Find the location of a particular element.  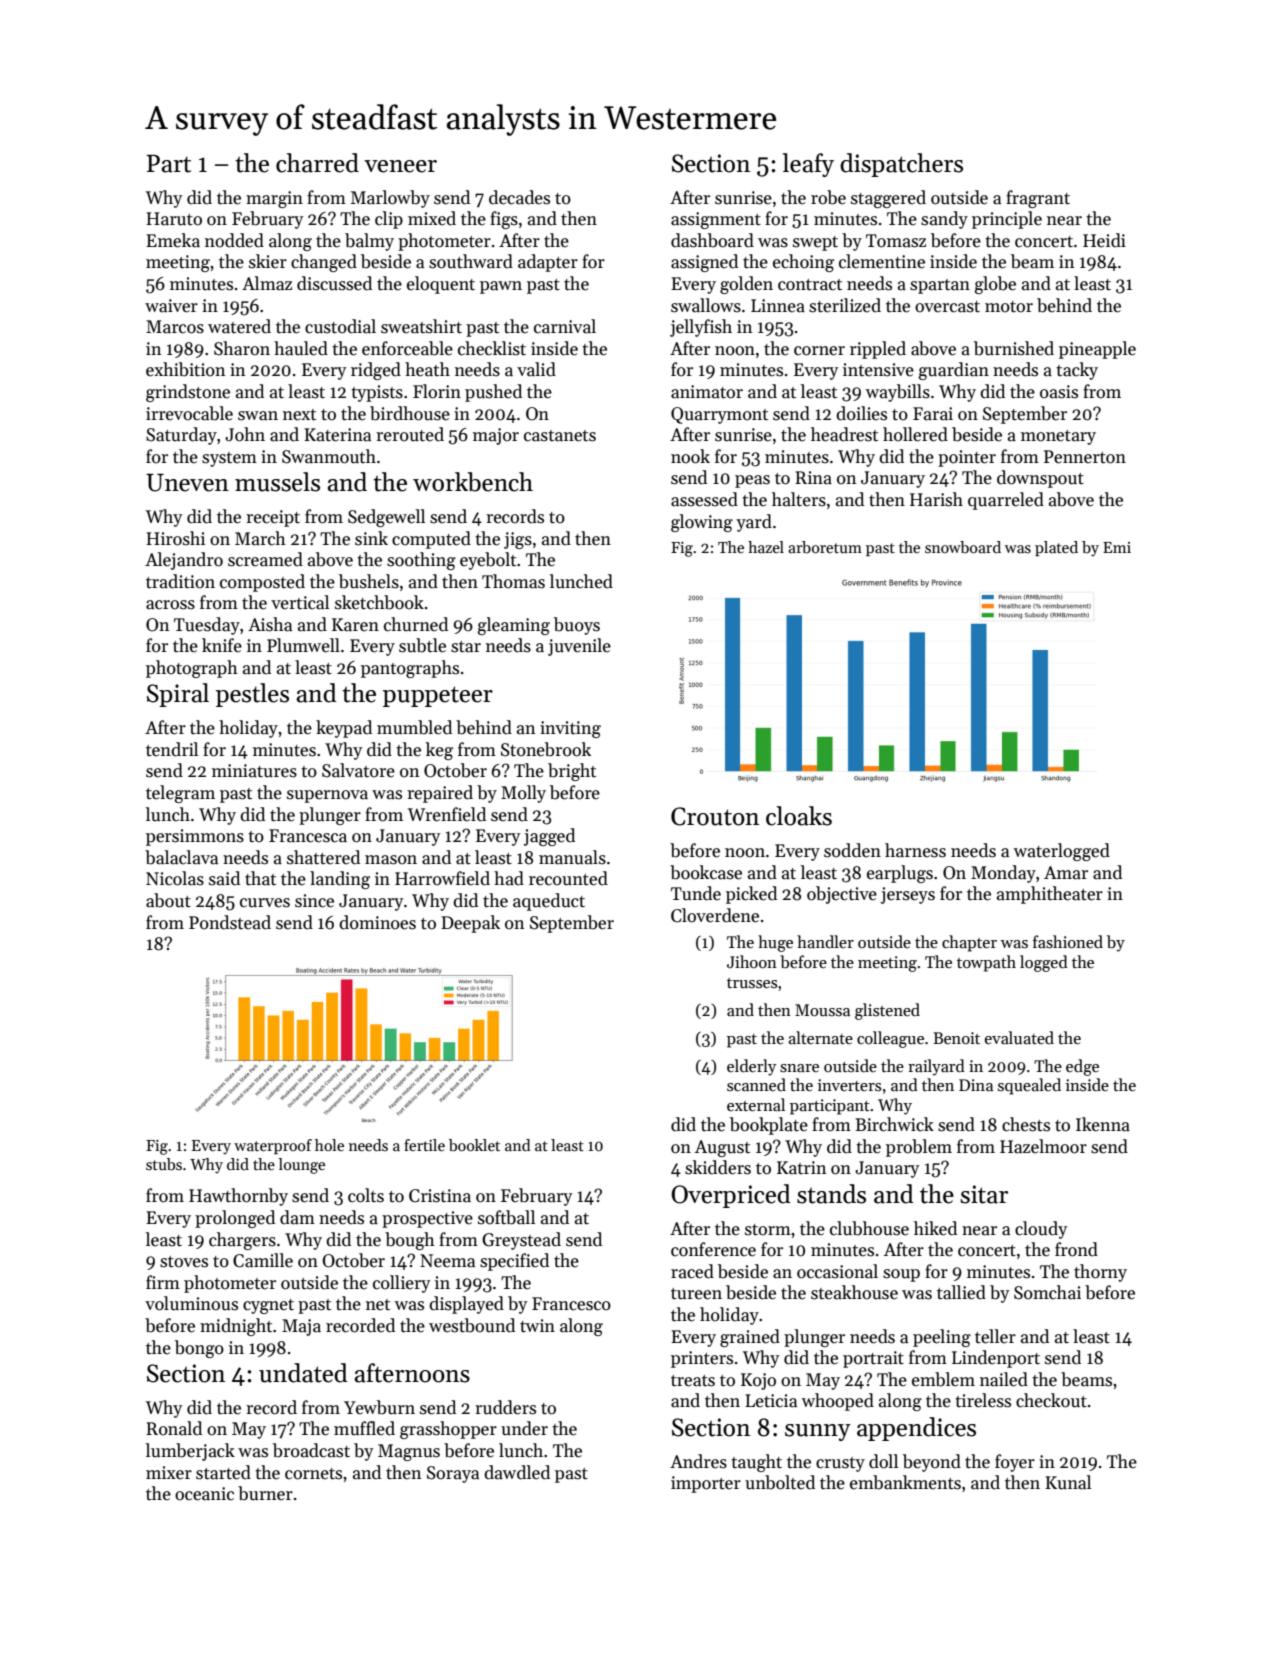

bough is located at coordinates (410, 1241).
